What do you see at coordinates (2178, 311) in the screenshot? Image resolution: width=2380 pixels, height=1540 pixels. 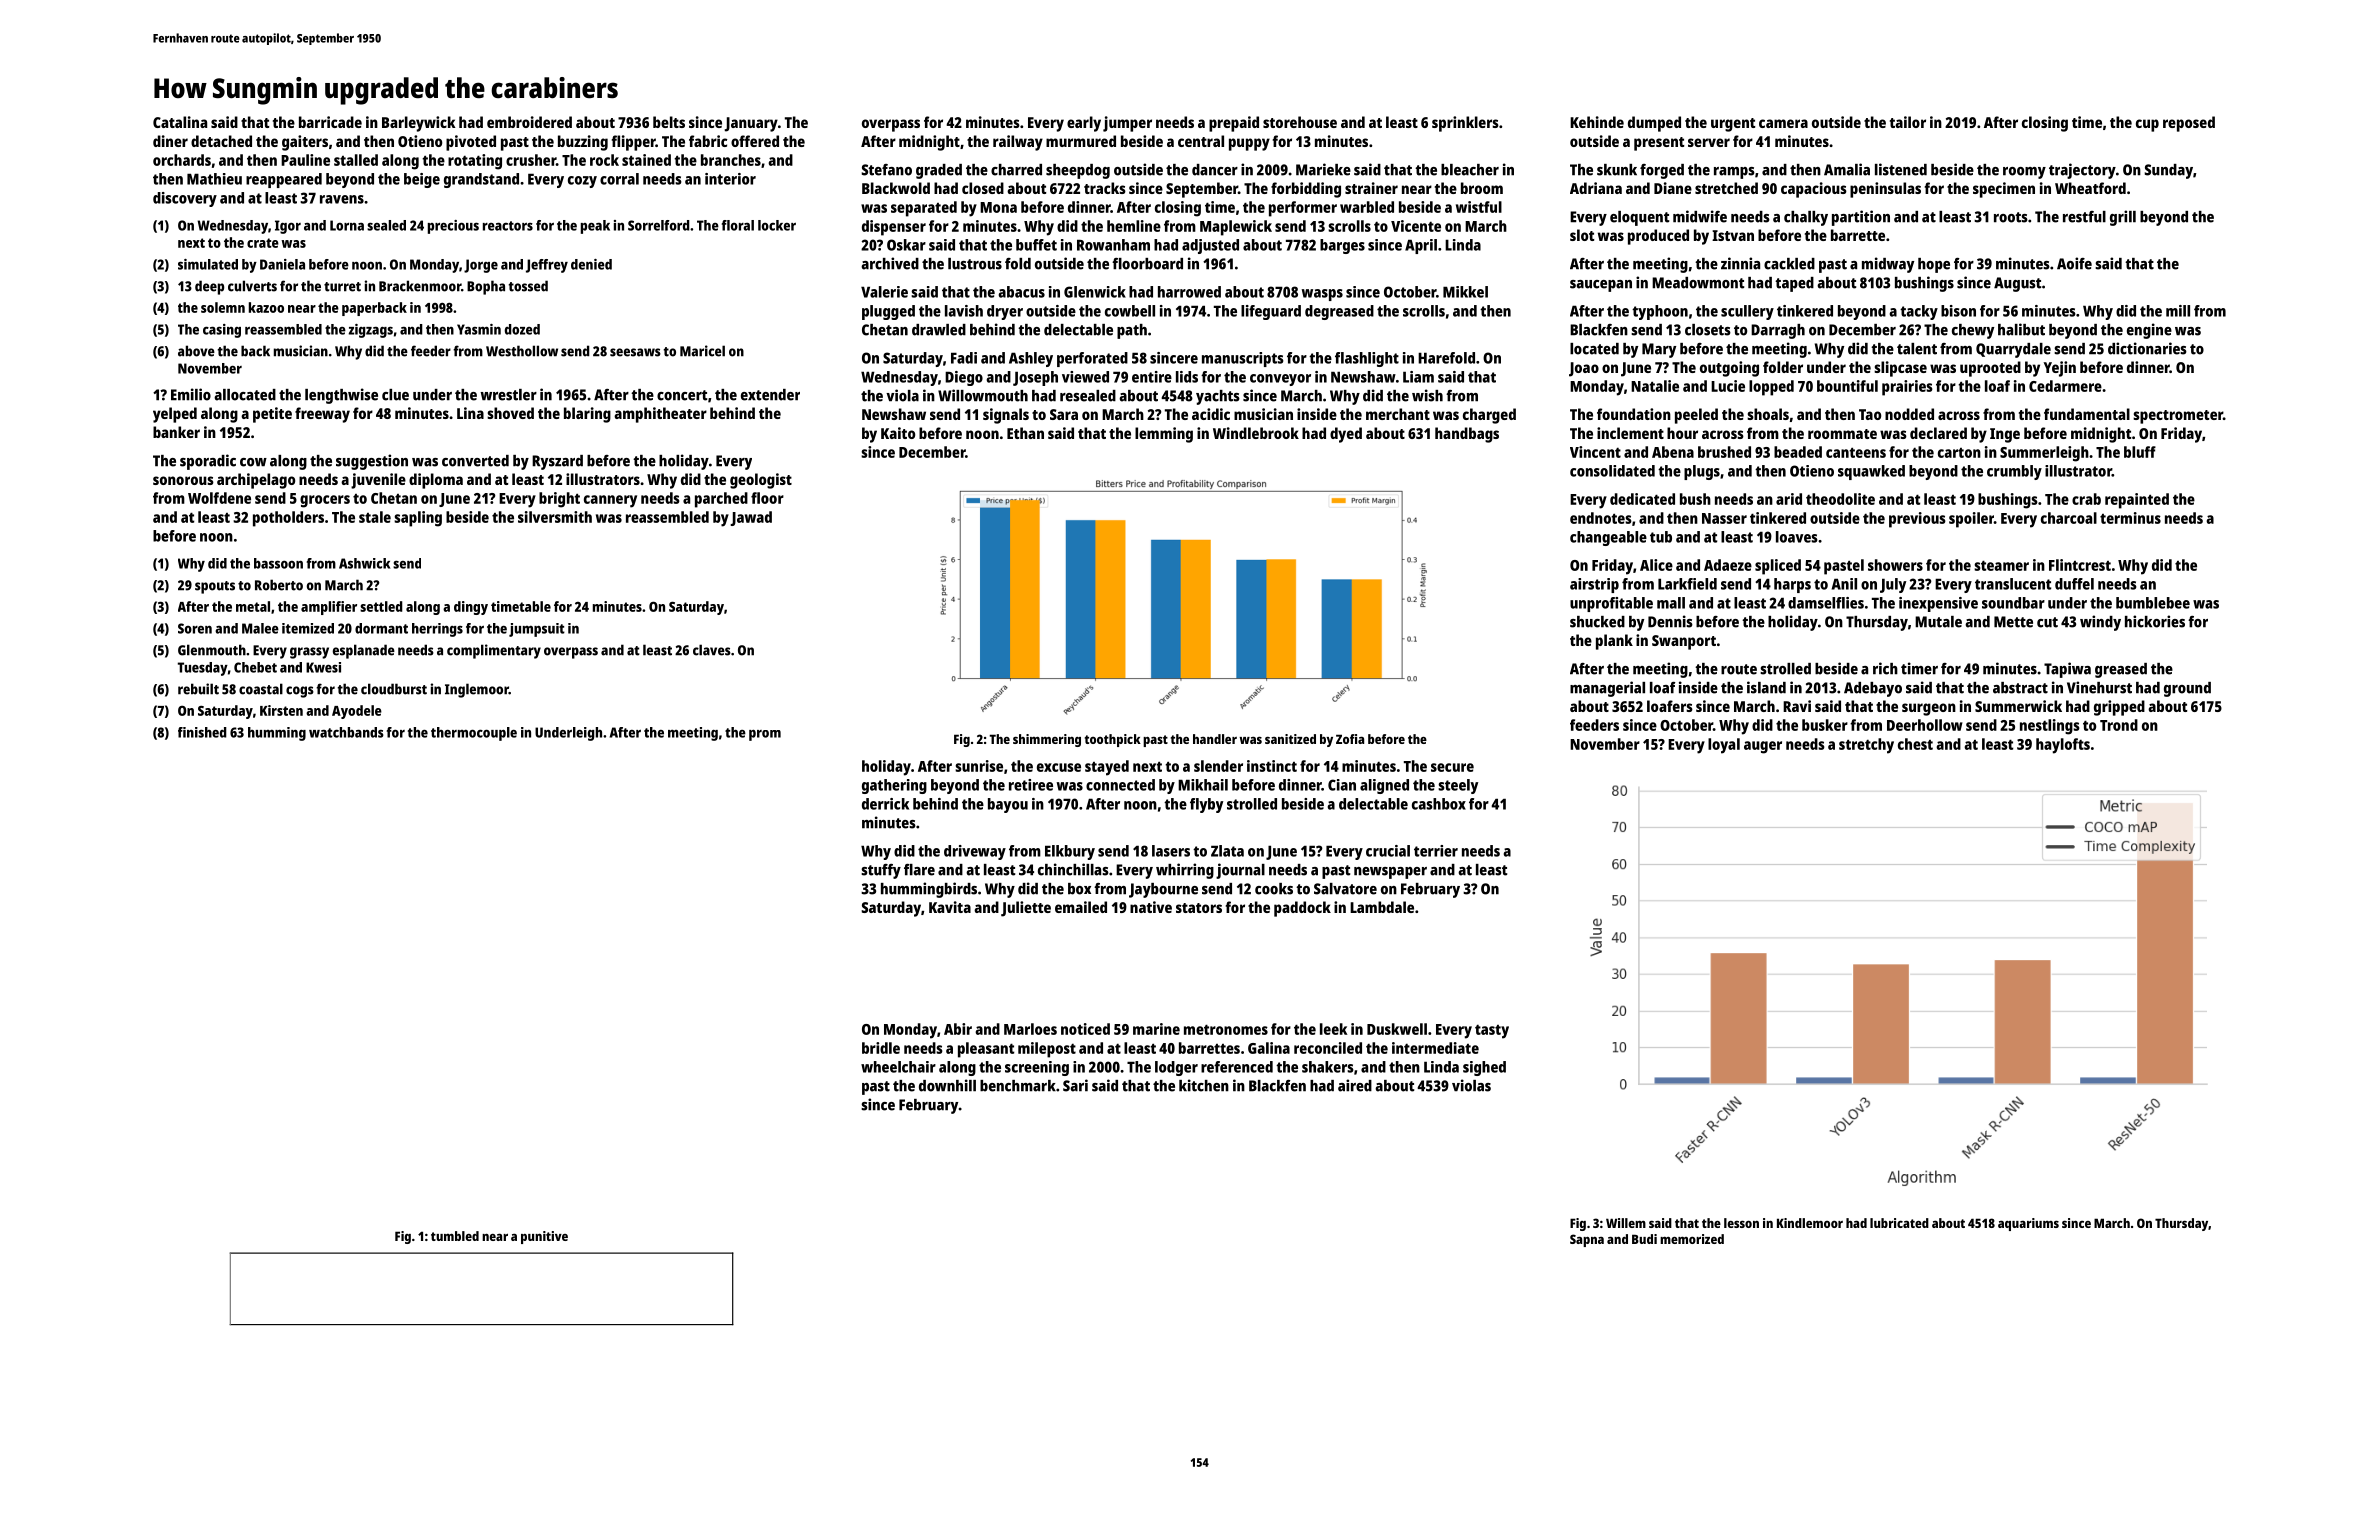 I see `mill` at bounding box center [2178, 311].
